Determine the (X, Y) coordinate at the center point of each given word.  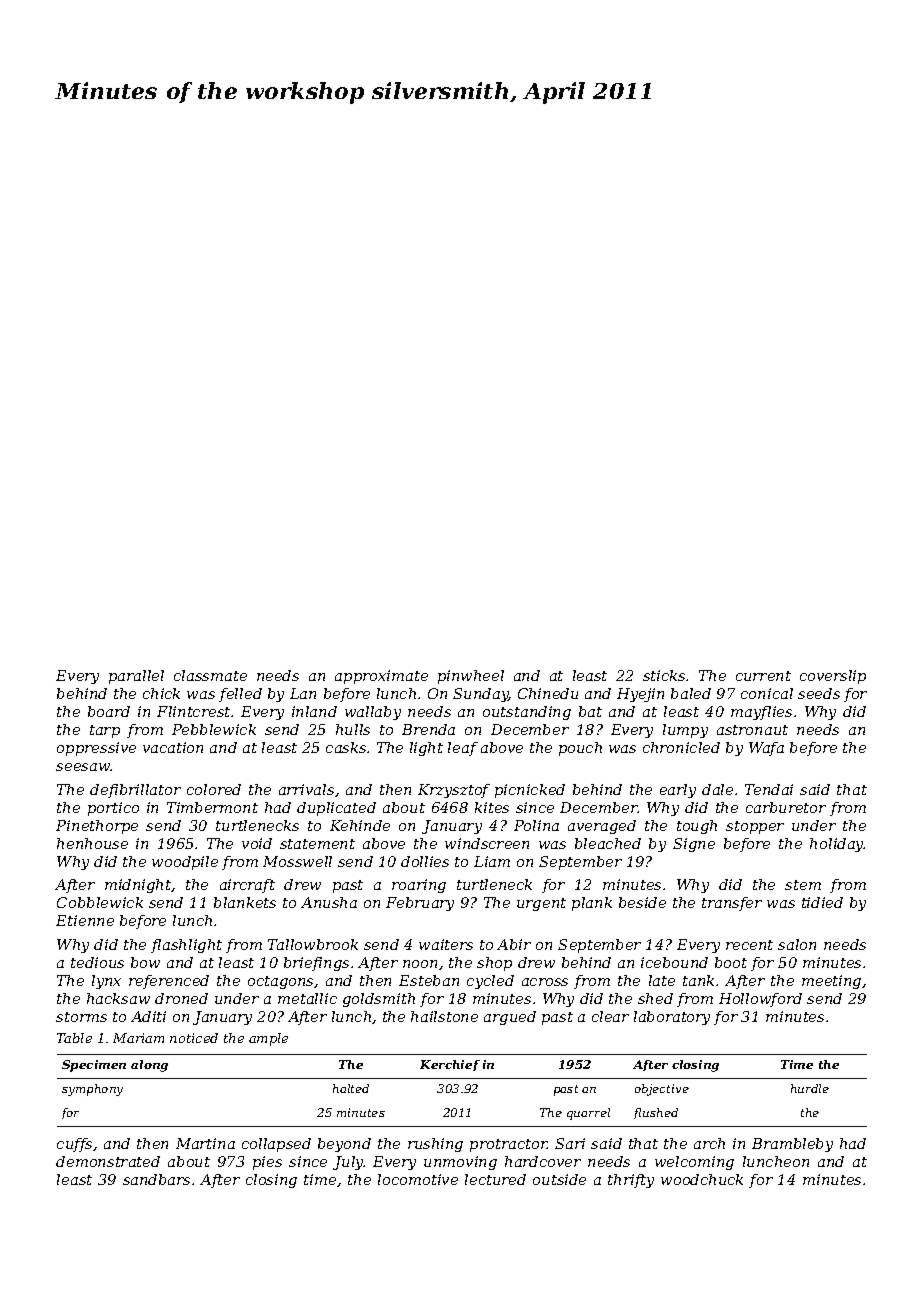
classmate (210, 675)
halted (351, 1088)
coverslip (833, 677)
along (149, 1066)
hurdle (810, 1088)
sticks (664, 675)
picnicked (530, 791)
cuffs (74, 1145)
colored (214, 789)
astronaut (752, 730)
